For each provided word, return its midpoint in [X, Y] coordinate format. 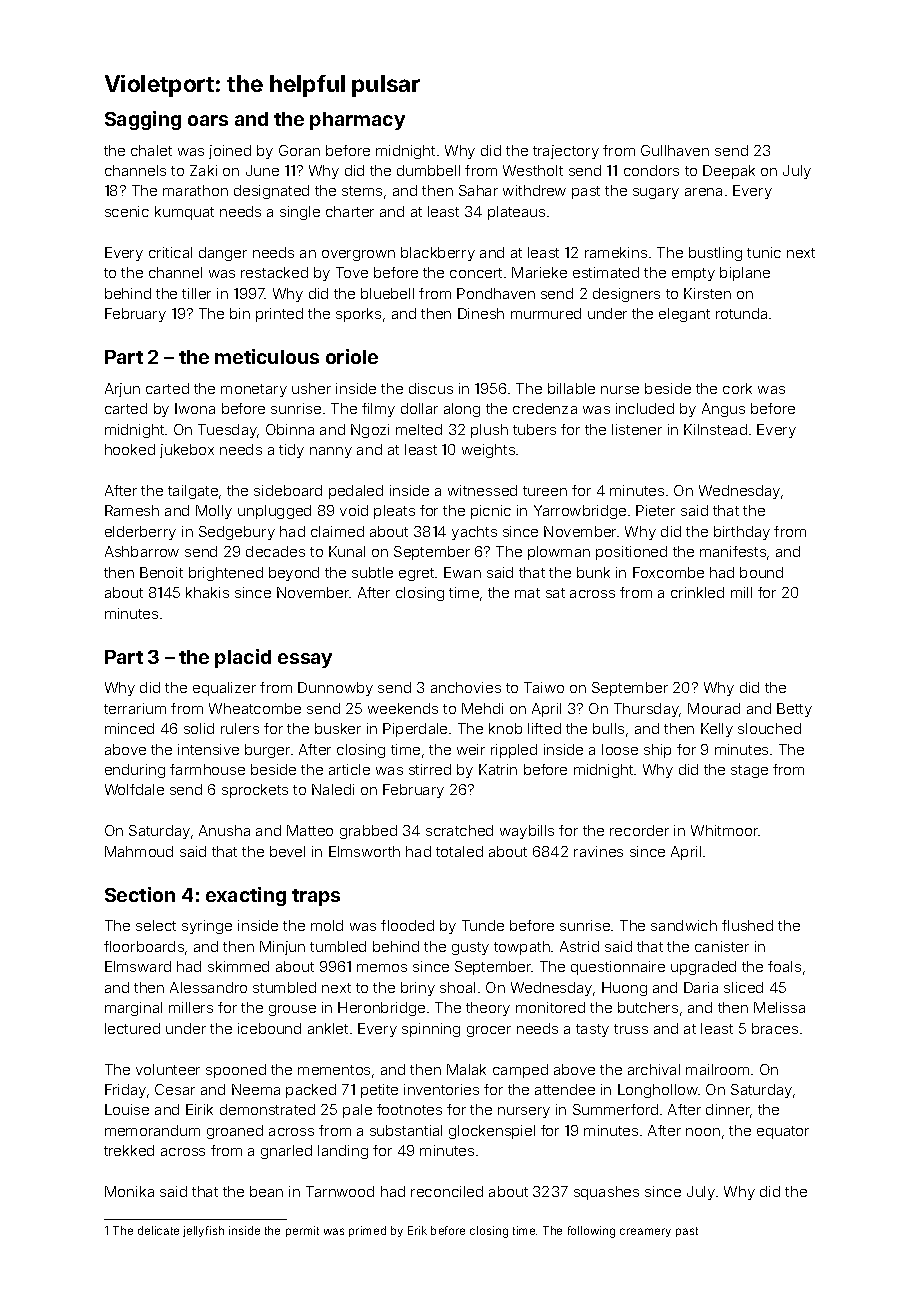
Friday [125, 1091]
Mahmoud [139, 851]
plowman [559, 553]
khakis [207, 592]
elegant [684, 315]
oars [208, 120]
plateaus [516, 213]
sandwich [684, 925]
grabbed [368, 832]
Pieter [655, 510]
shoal [457, 987]
